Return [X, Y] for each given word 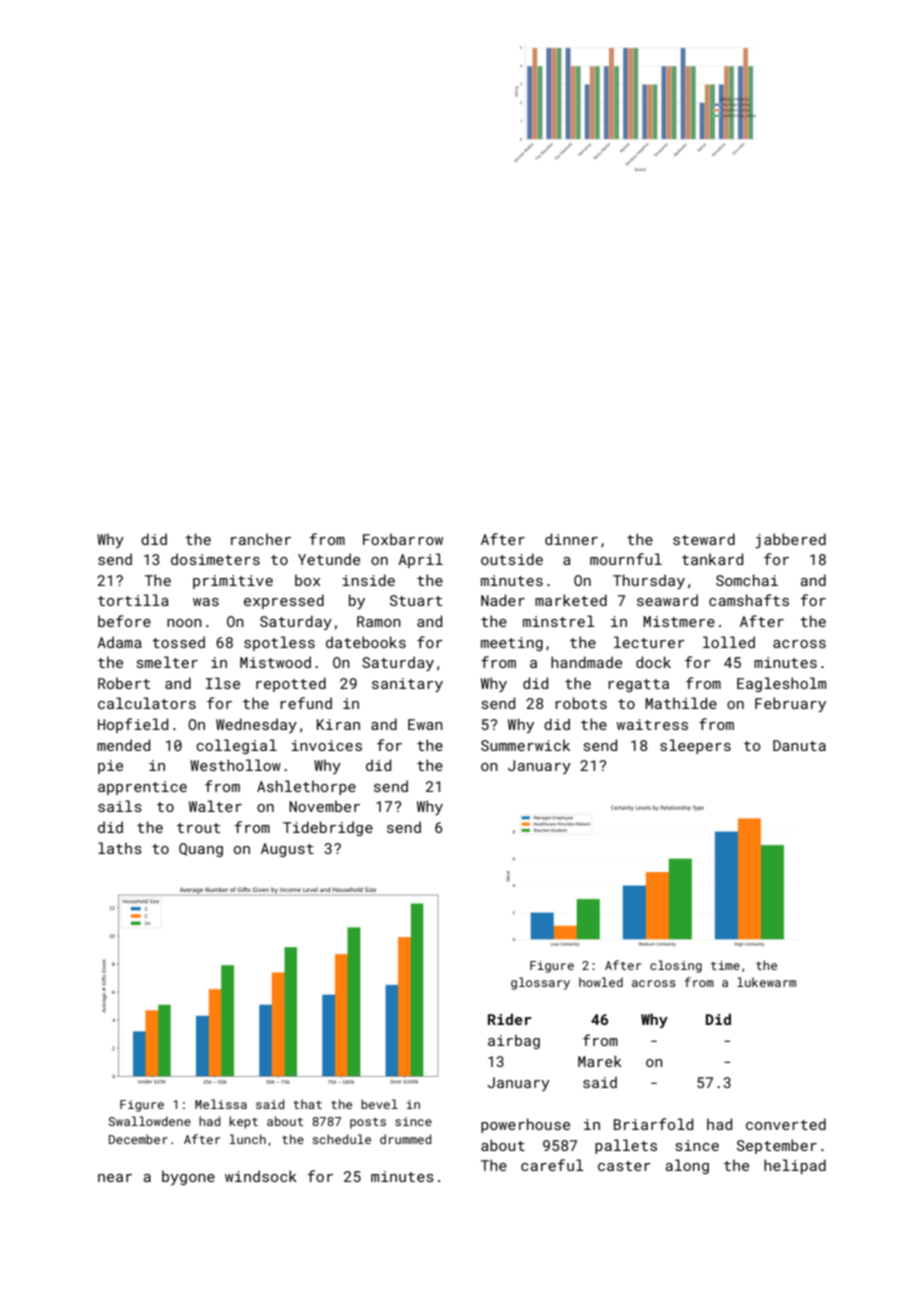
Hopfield [133, 725]
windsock [261, 1176]
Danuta [799, 745]
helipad [795, 1166]
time [725, 965]
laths [120, 848]
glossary [540, 983]
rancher [261, 539]
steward [704, 539]
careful [552, 1165]
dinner [571, 539]
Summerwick [525, 745]
